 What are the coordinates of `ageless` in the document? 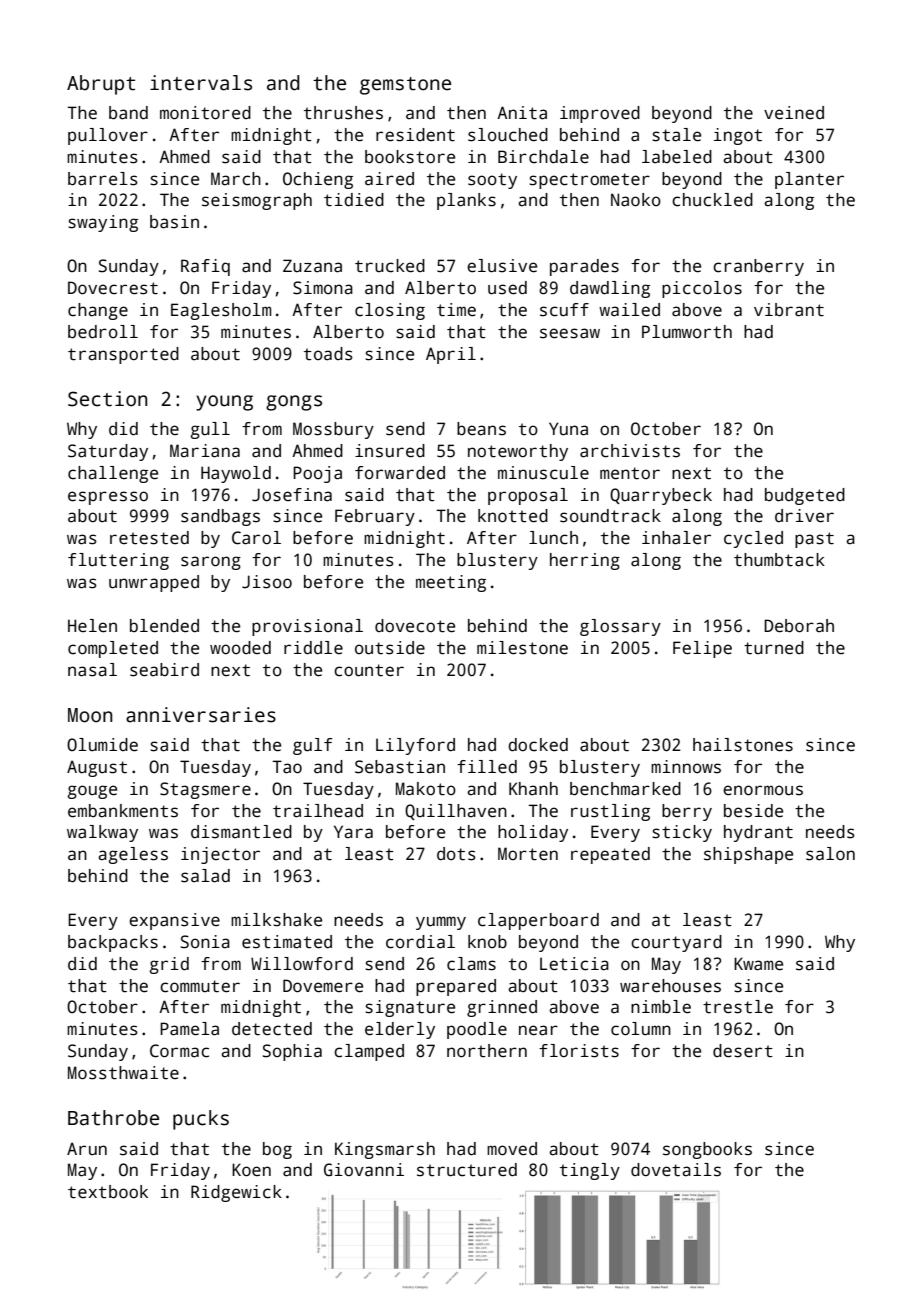 It's located at (133, 855).
